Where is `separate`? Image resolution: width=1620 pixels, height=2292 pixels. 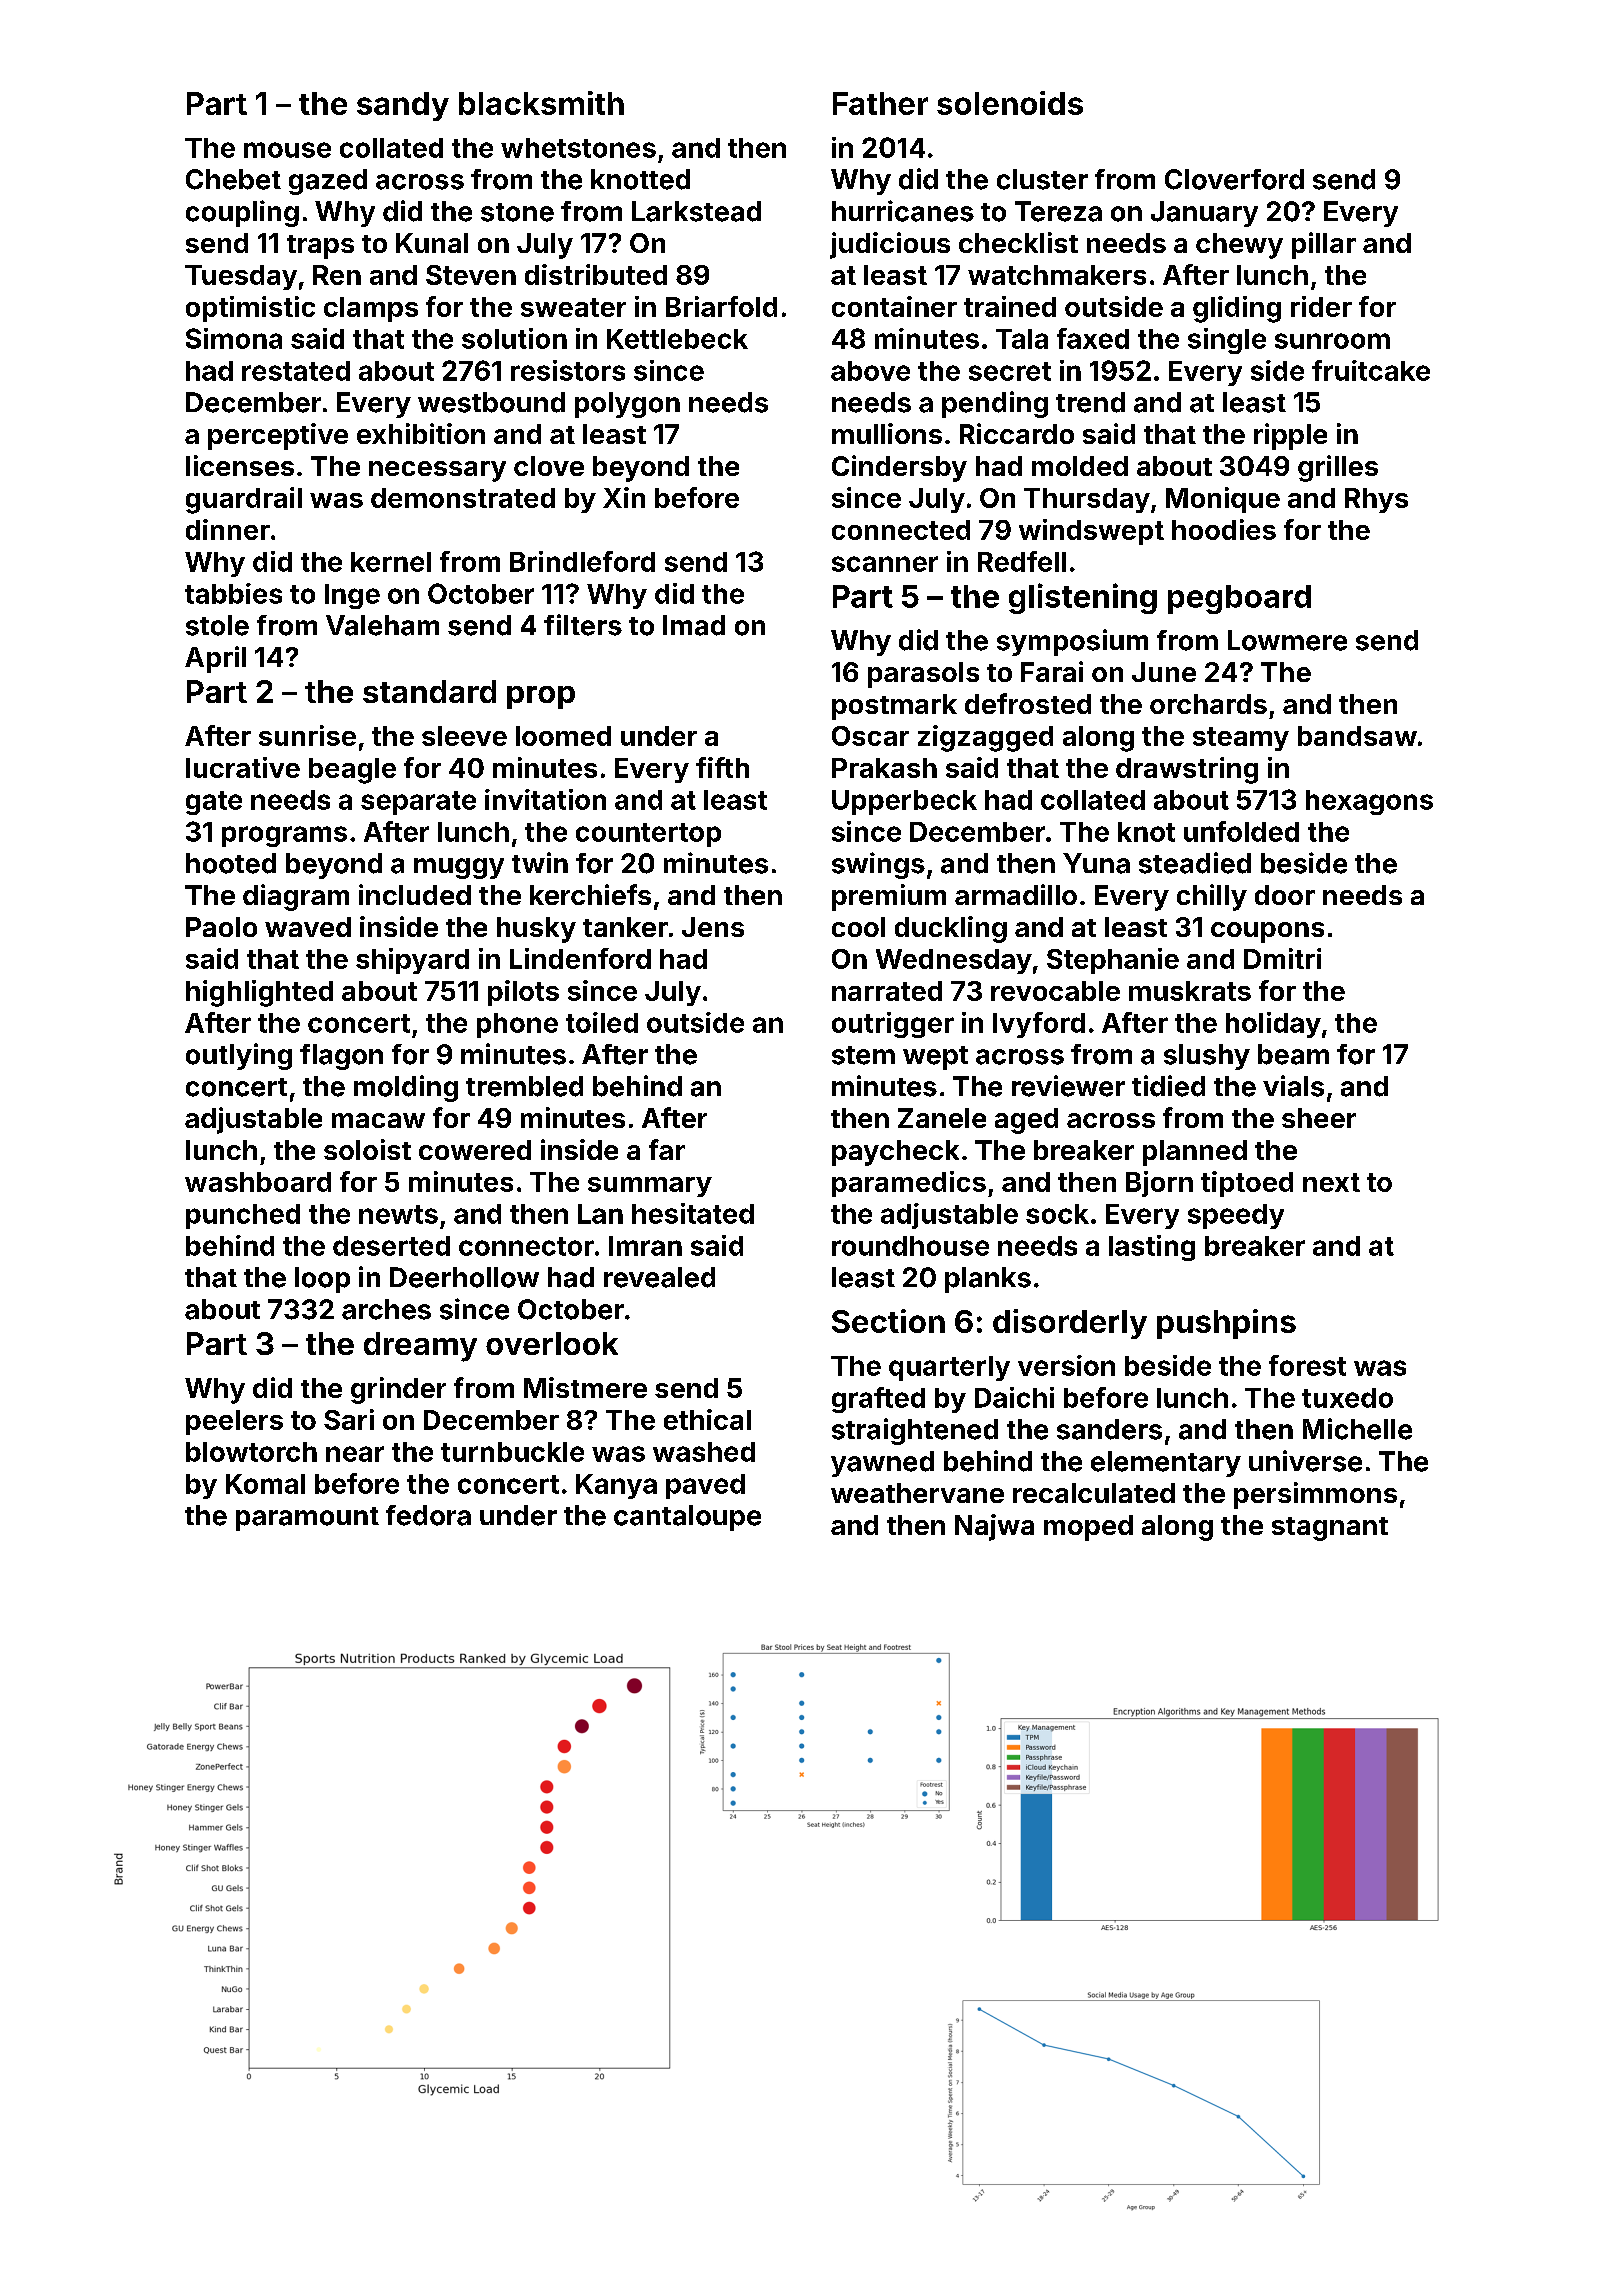
separate is located at coordinates (418, 803).
